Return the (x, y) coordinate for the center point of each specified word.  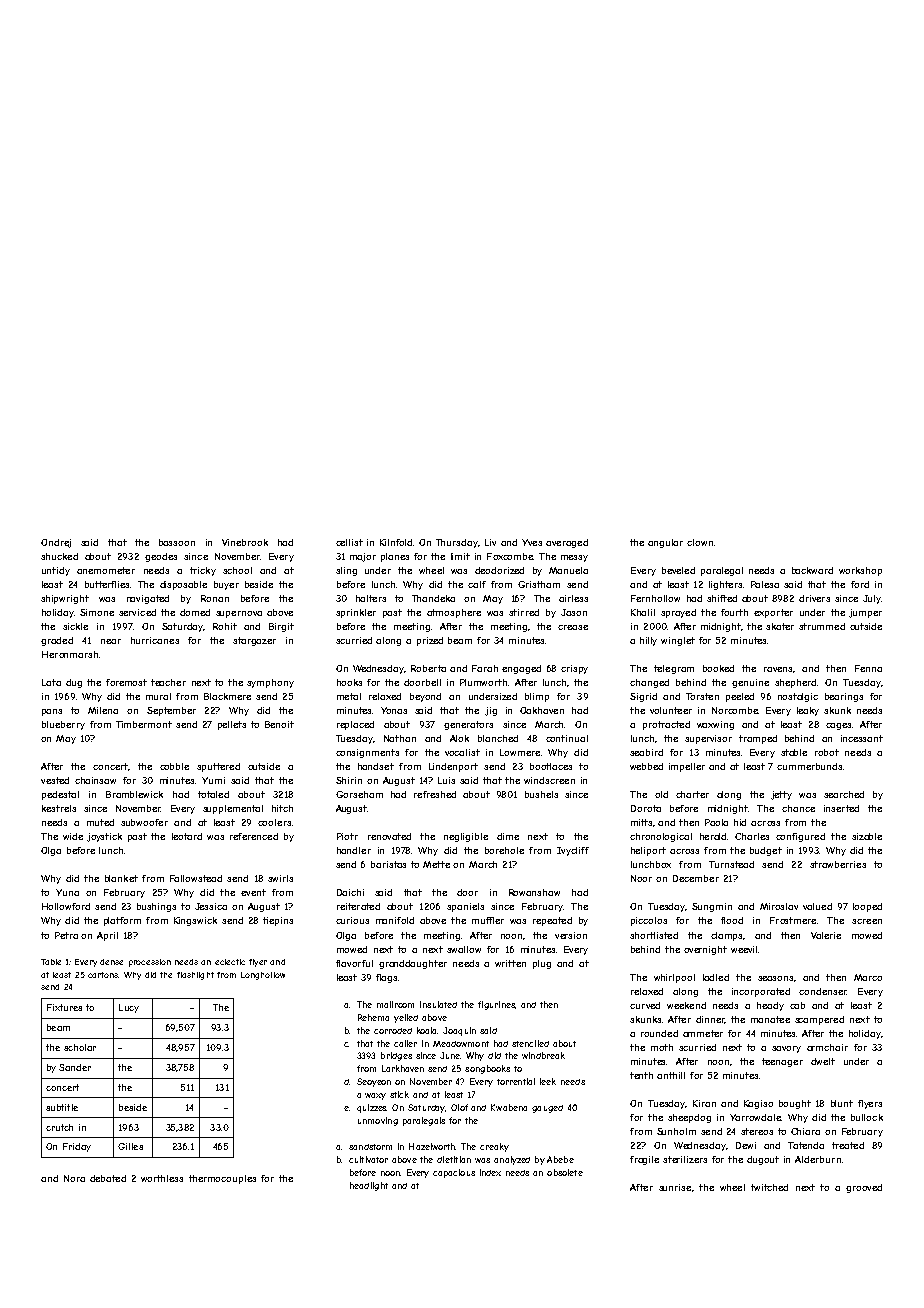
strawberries (838, 864)
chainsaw (95, 780)
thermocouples (222, 1179)
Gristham (539, 584)
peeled (740, 697)
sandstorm (370, 1147)
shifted (722, 598)
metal (349, 696)
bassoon (177, 542)
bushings (156, 907)
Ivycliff (573, 851)
